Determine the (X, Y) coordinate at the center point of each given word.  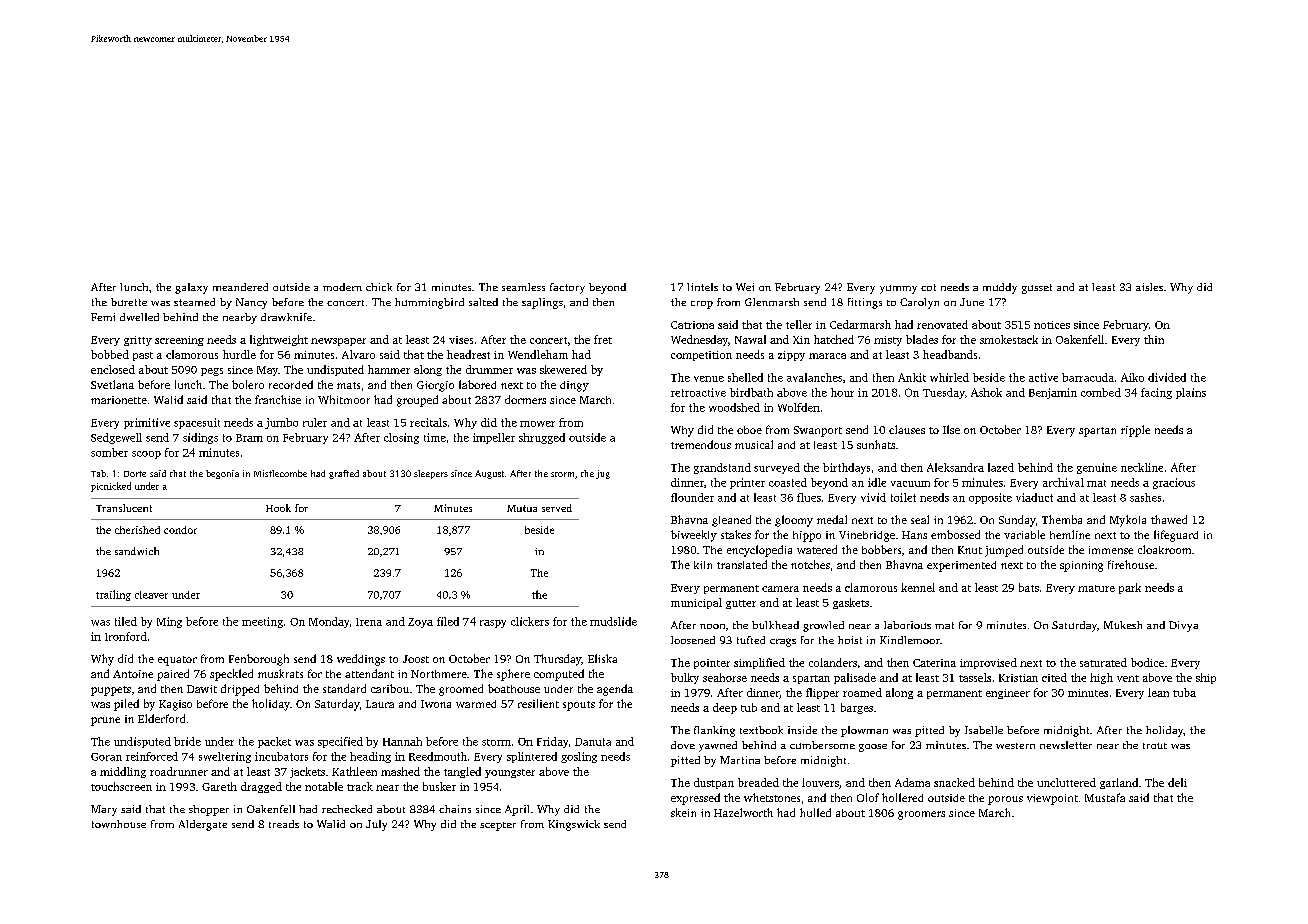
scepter (498, 826)
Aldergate (203, 825)
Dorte (135, 474)
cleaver (151, 595)
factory (567, 288)
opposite (990, 498)
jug (603, 474)
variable (1024, 534)
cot (928, 287)
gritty (138, 341)
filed (448, 621)
